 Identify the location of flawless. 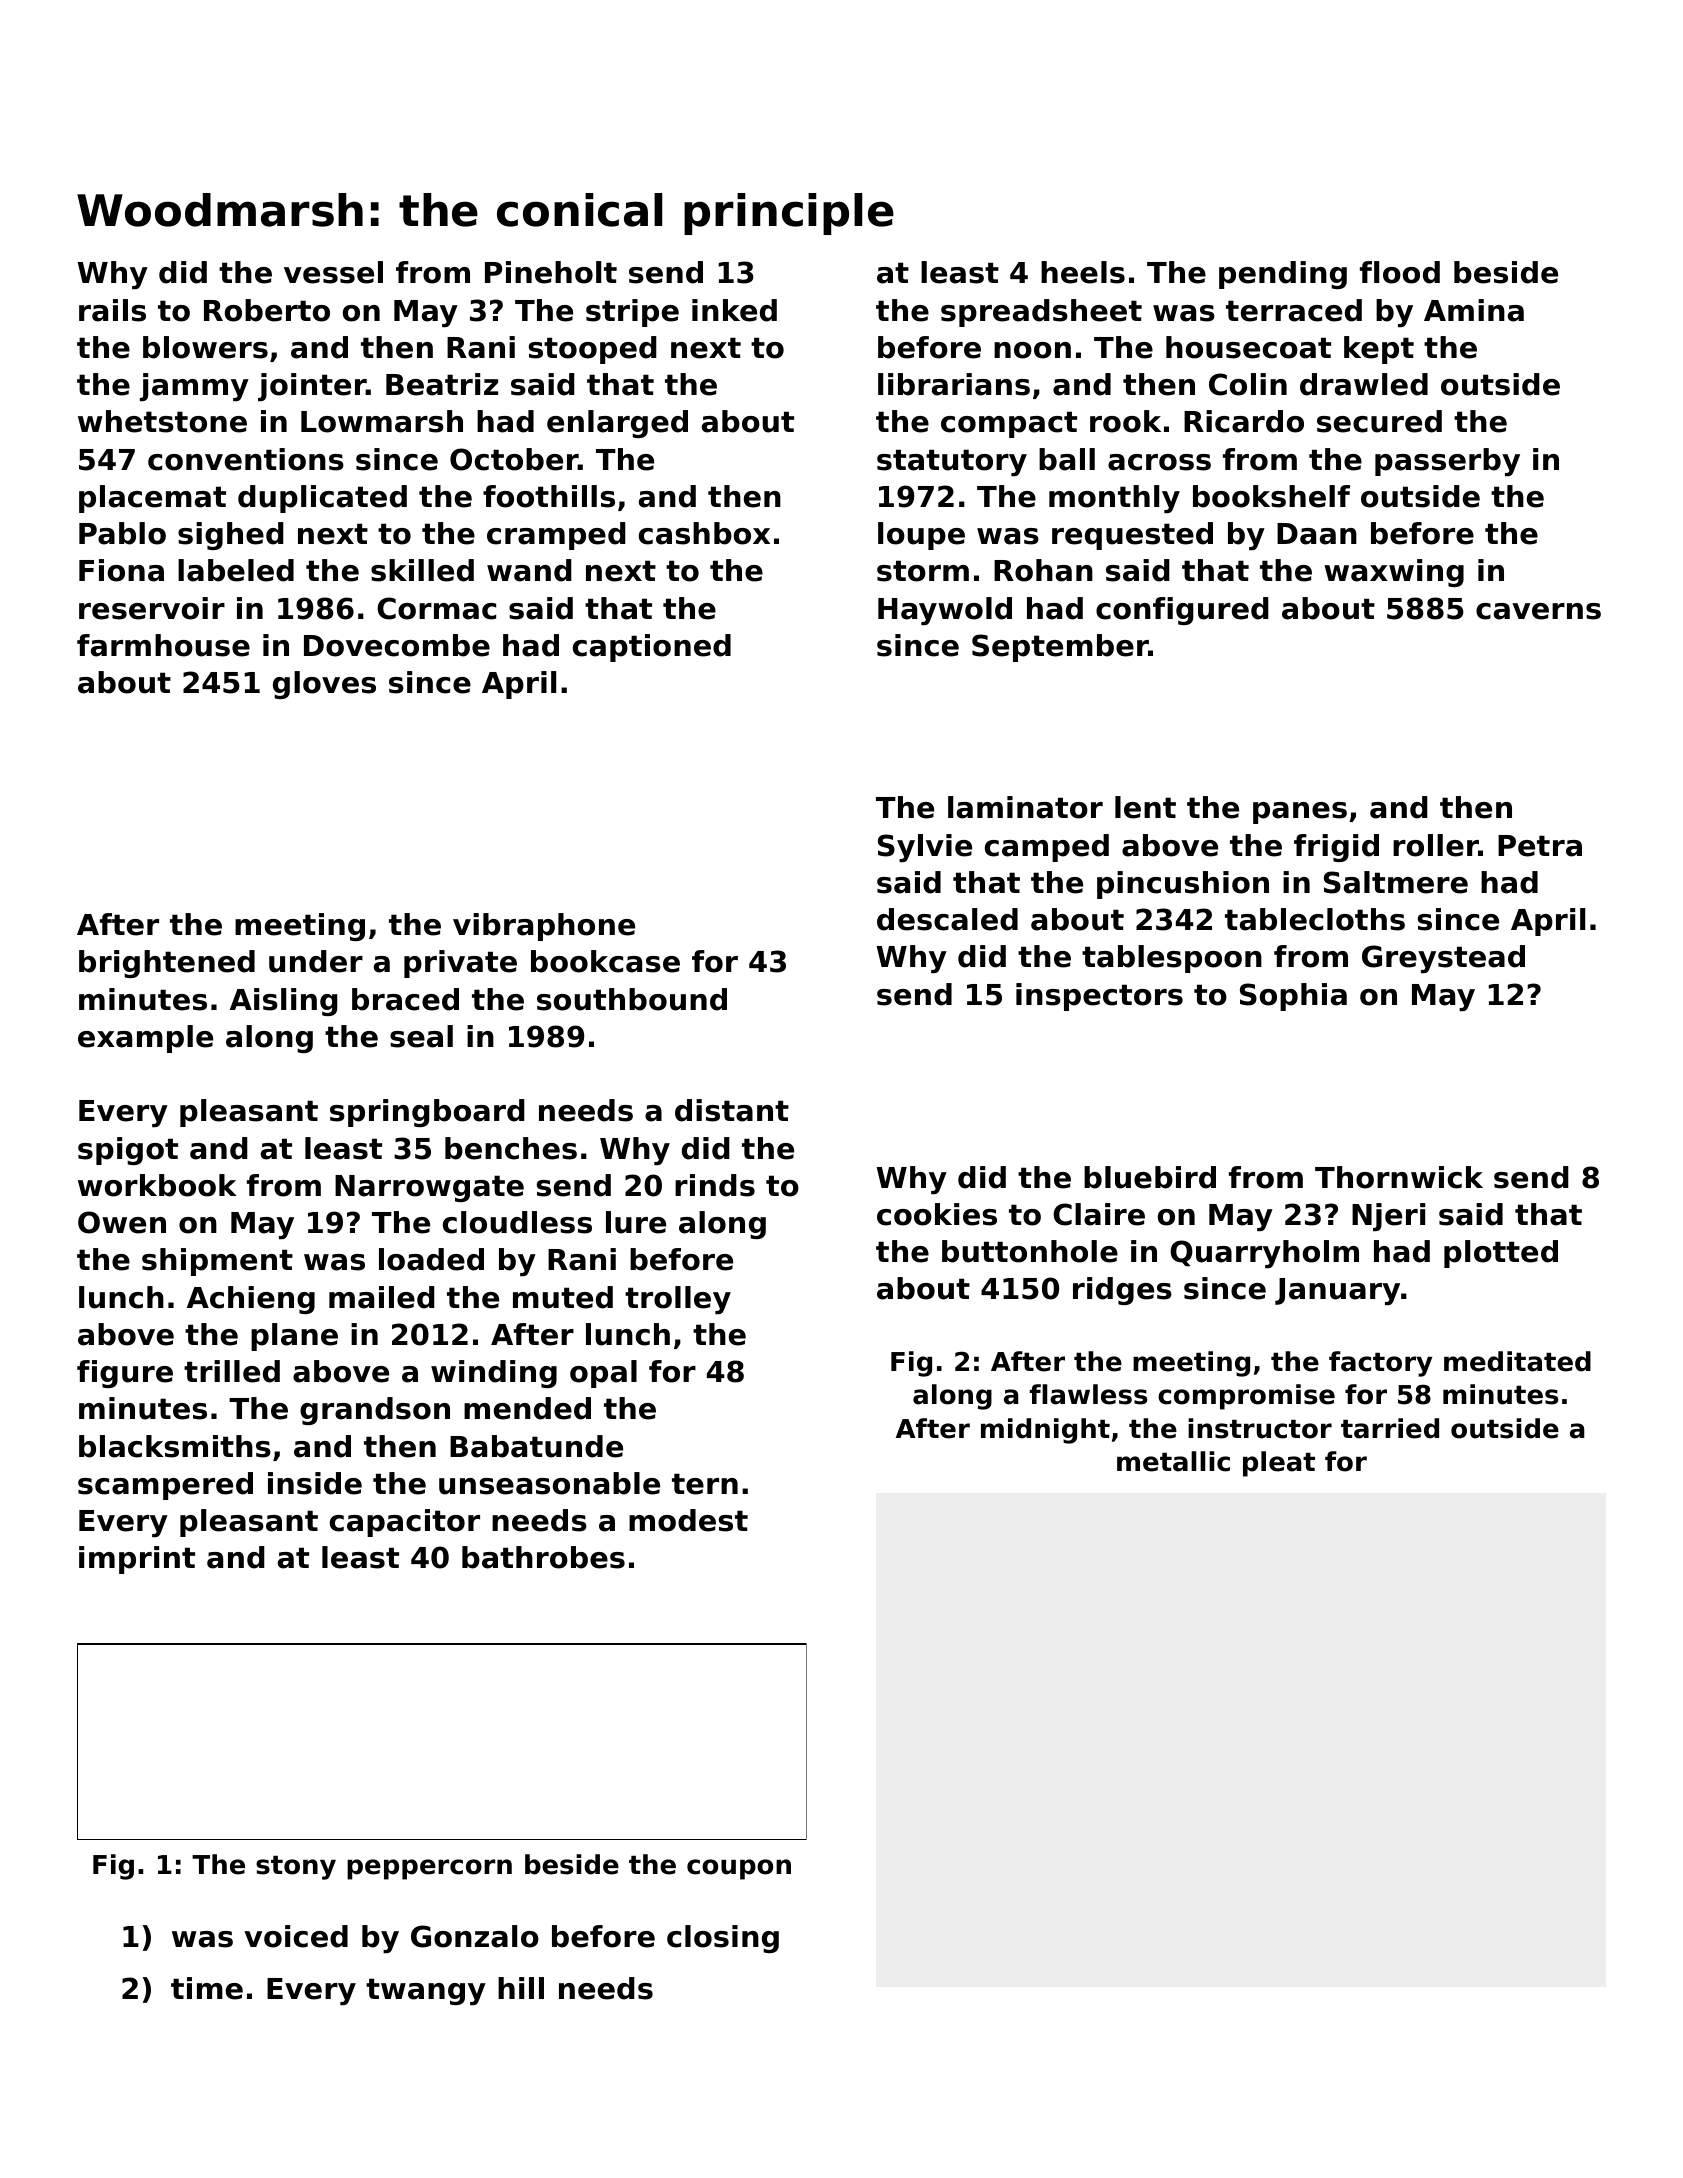
(1088, 1394).
